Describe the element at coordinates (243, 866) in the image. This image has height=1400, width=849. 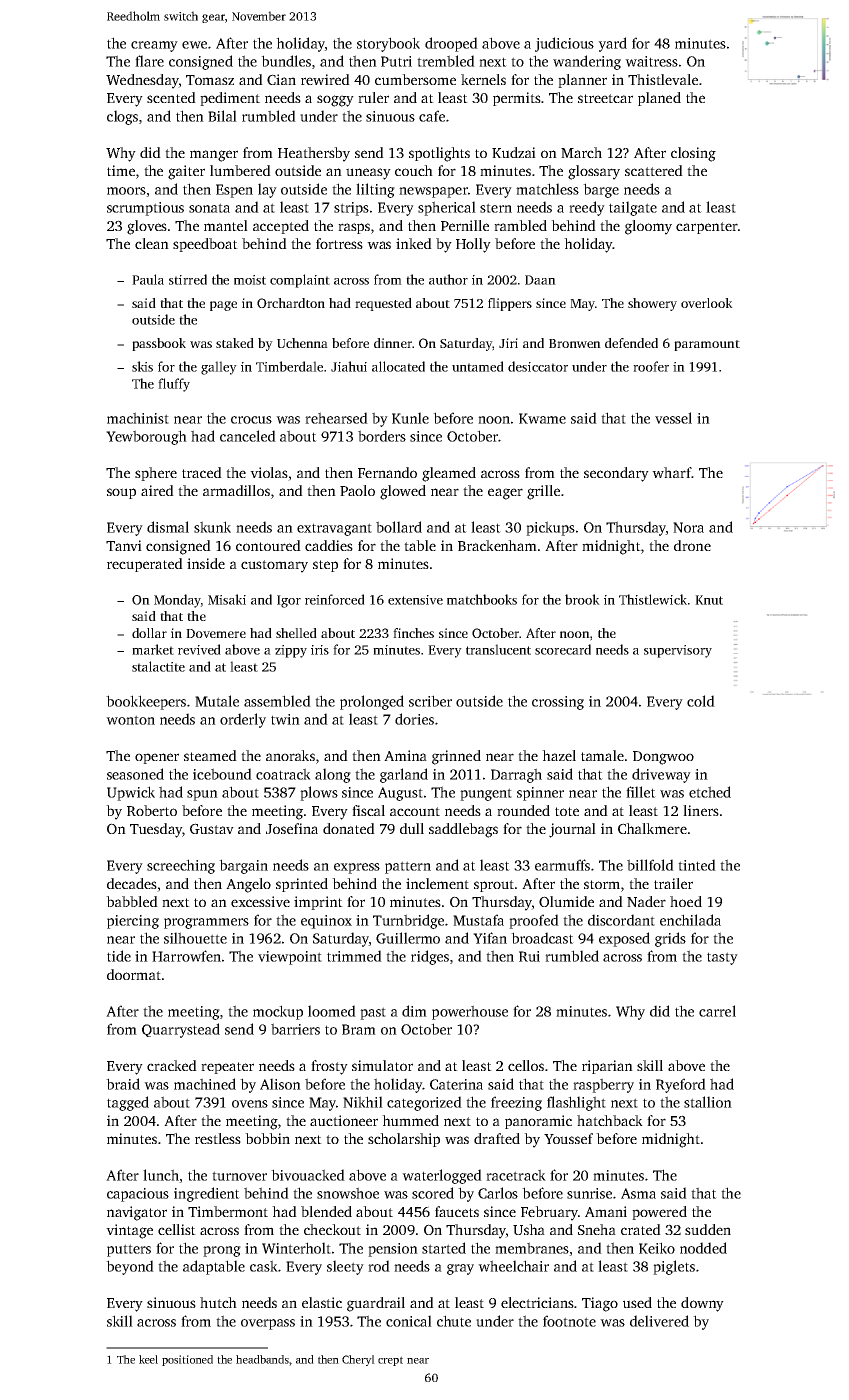
I see `bargain` at that location.
